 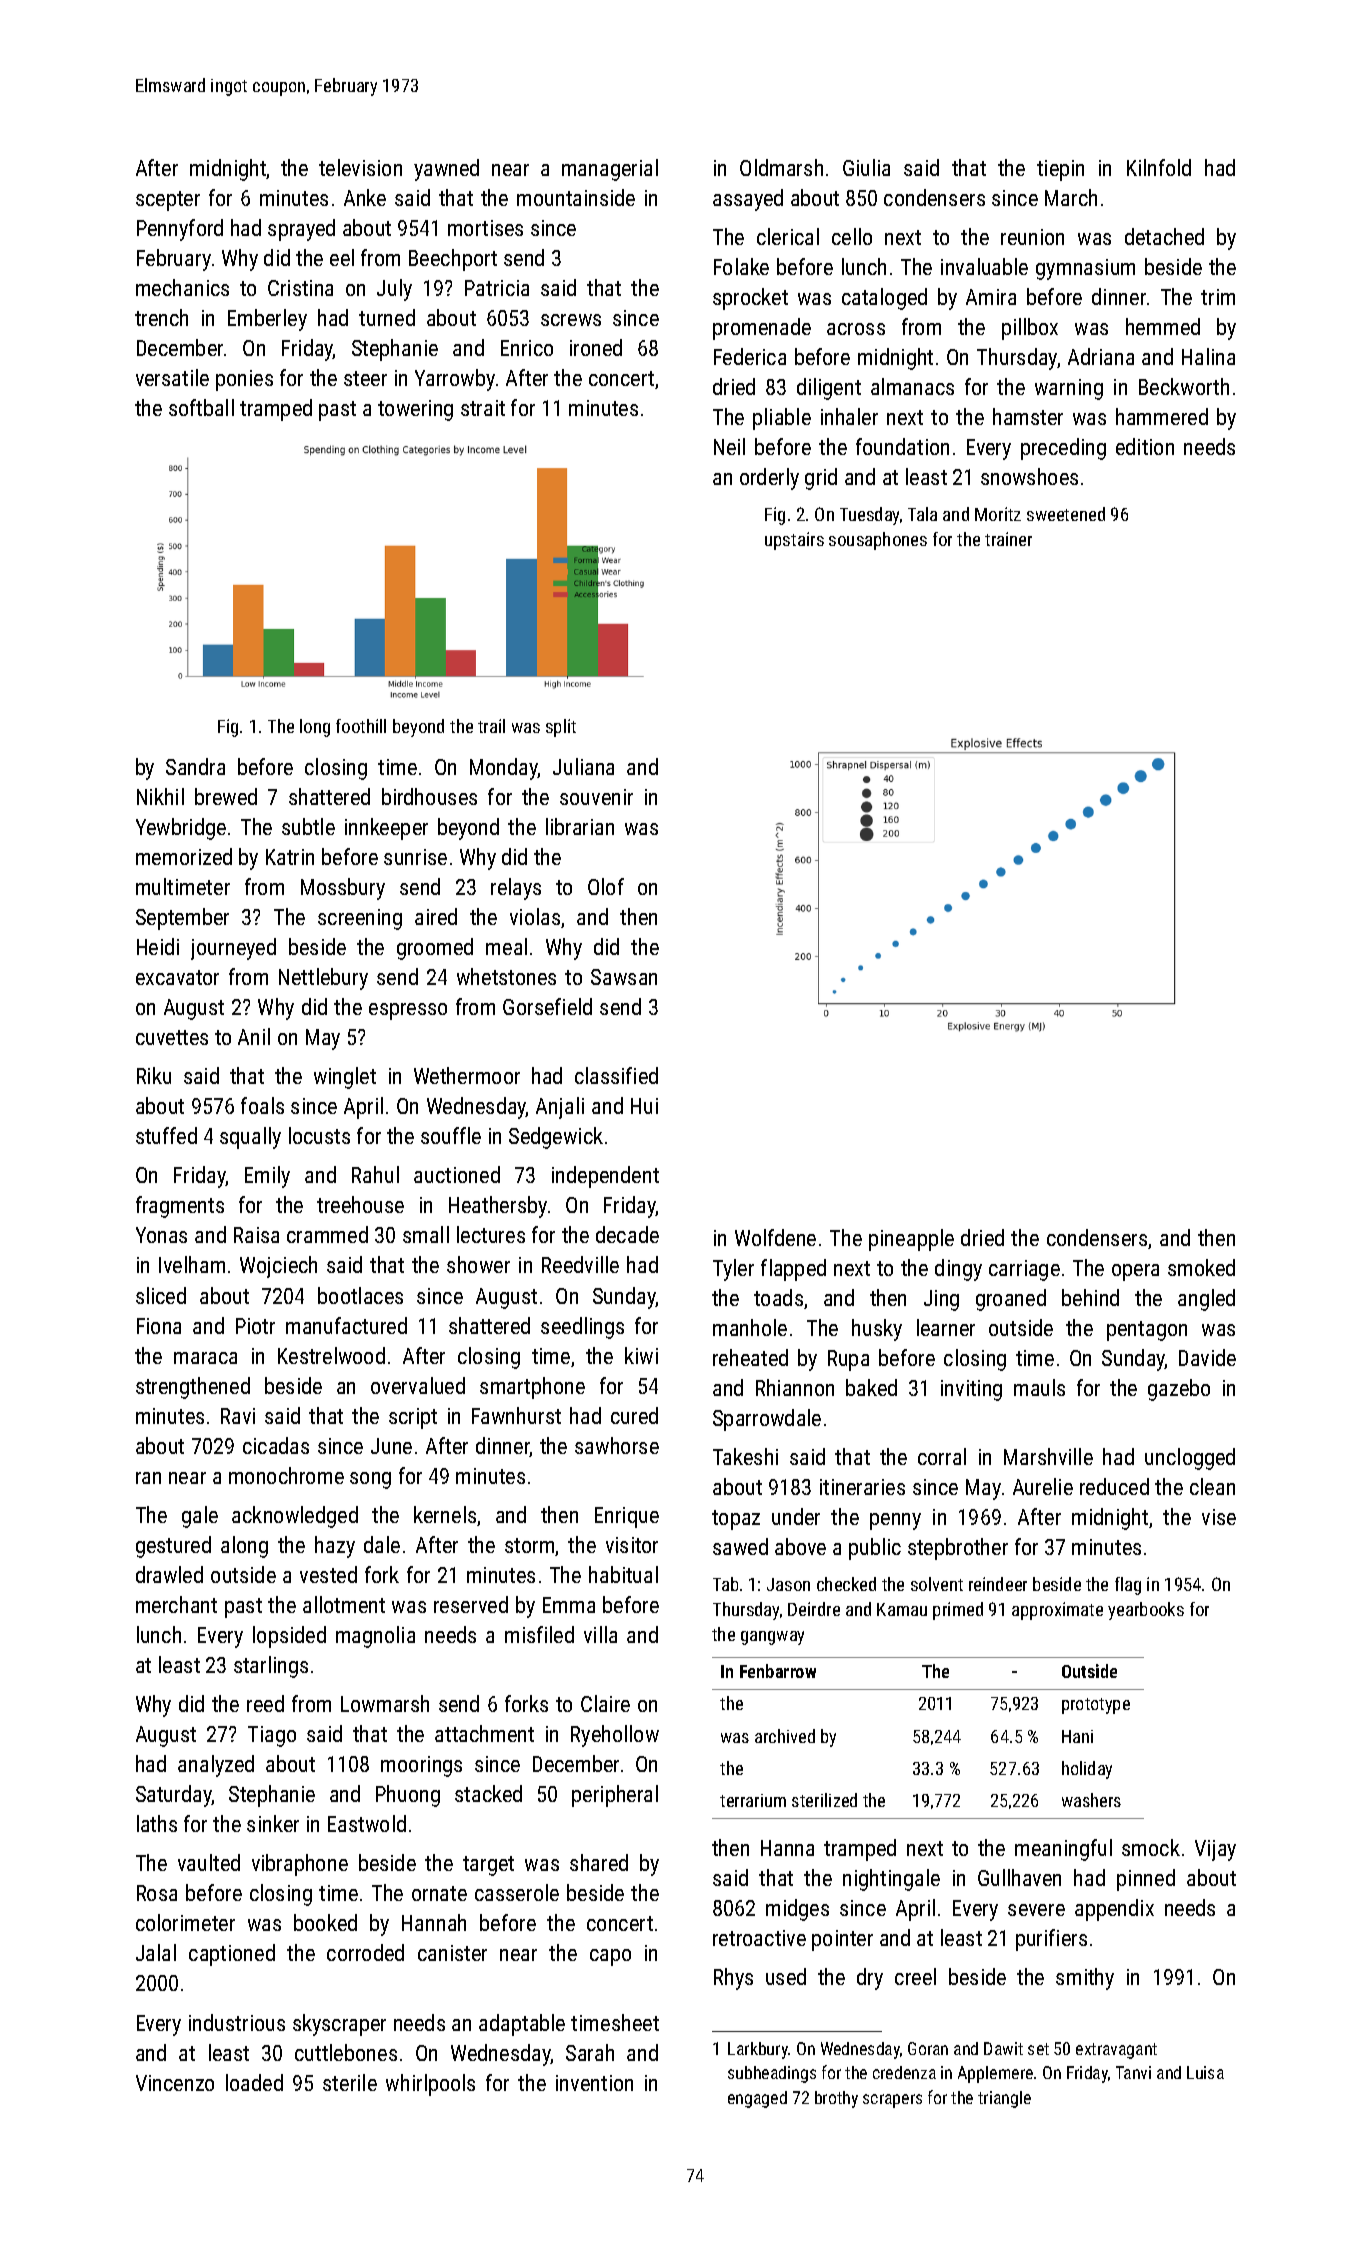 What do you see at coordinates (757, 2099) in the screenshot?
I see `engaged` at bounding box center [757, 2099].
